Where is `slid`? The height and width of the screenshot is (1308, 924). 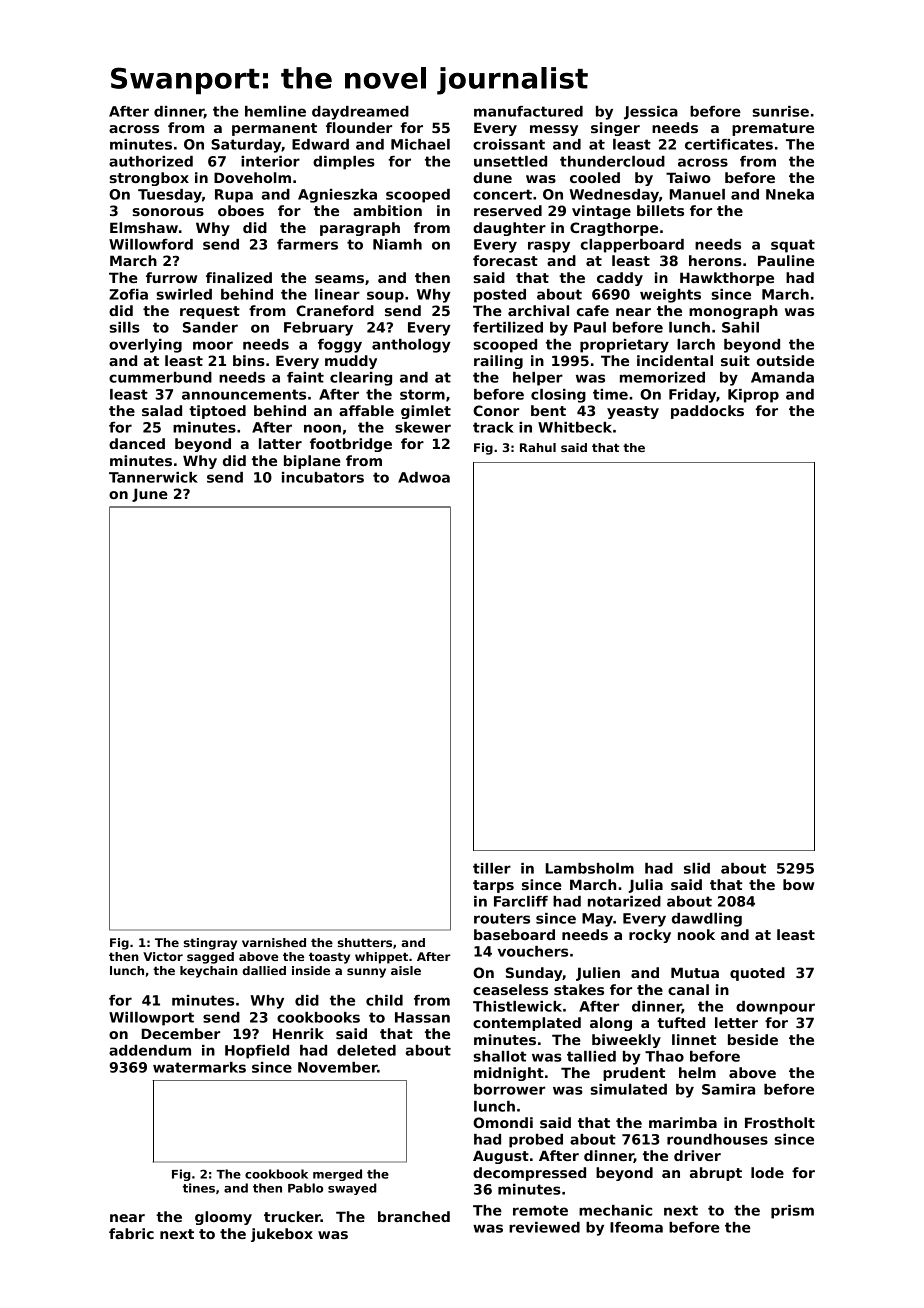
slid is located at coordinates (697, 868).
